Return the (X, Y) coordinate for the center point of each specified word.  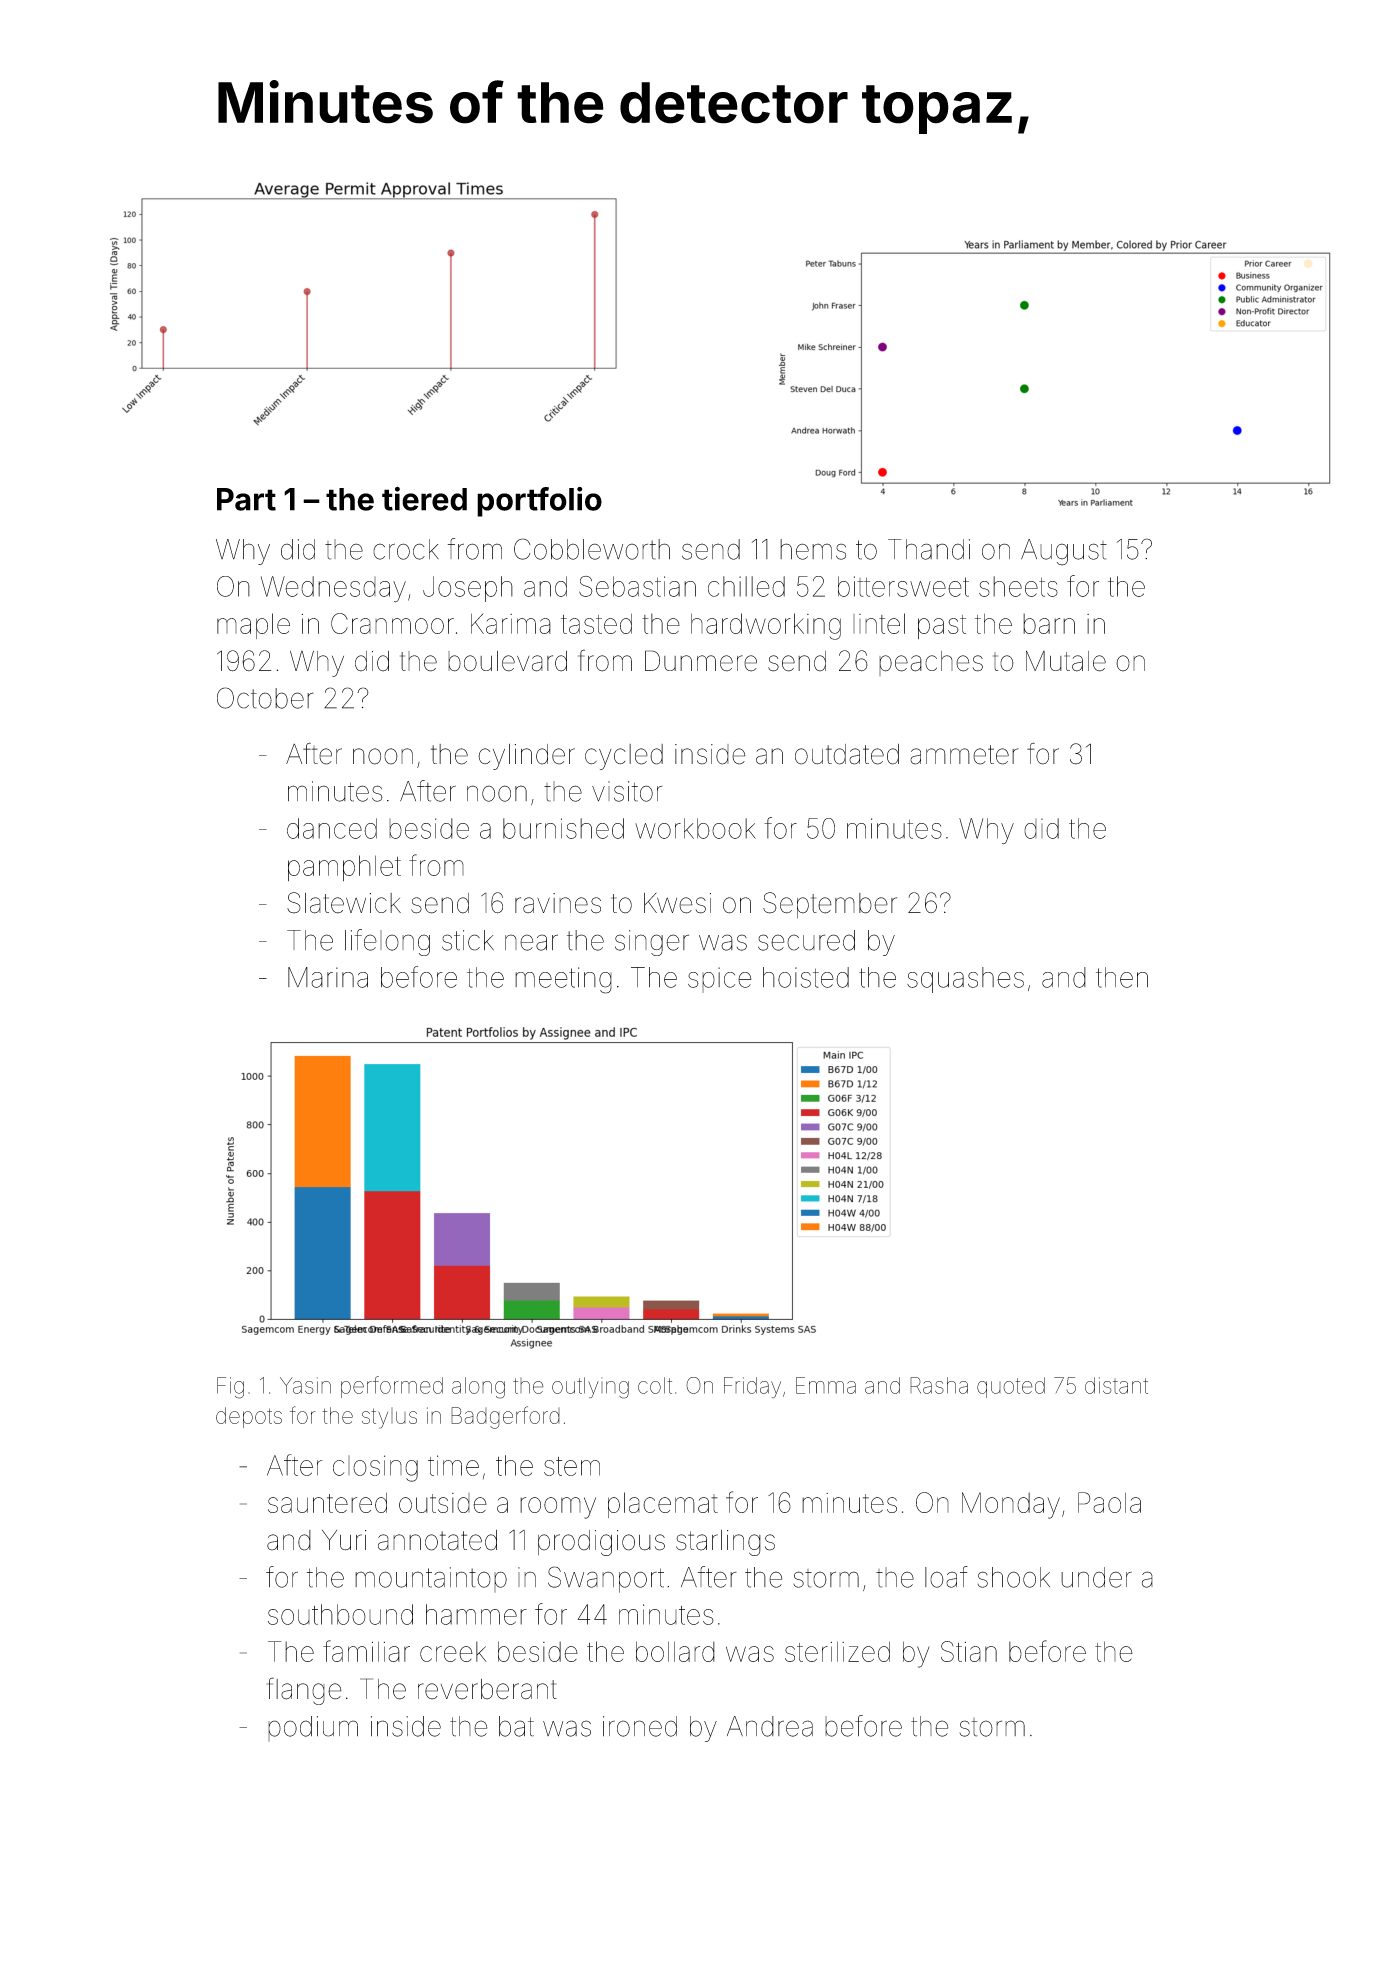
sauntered (327, 1502)
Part (246, 499)
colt (655, 1385)
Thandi (929, 549)
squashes (965, 980)
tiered (424, 499)
